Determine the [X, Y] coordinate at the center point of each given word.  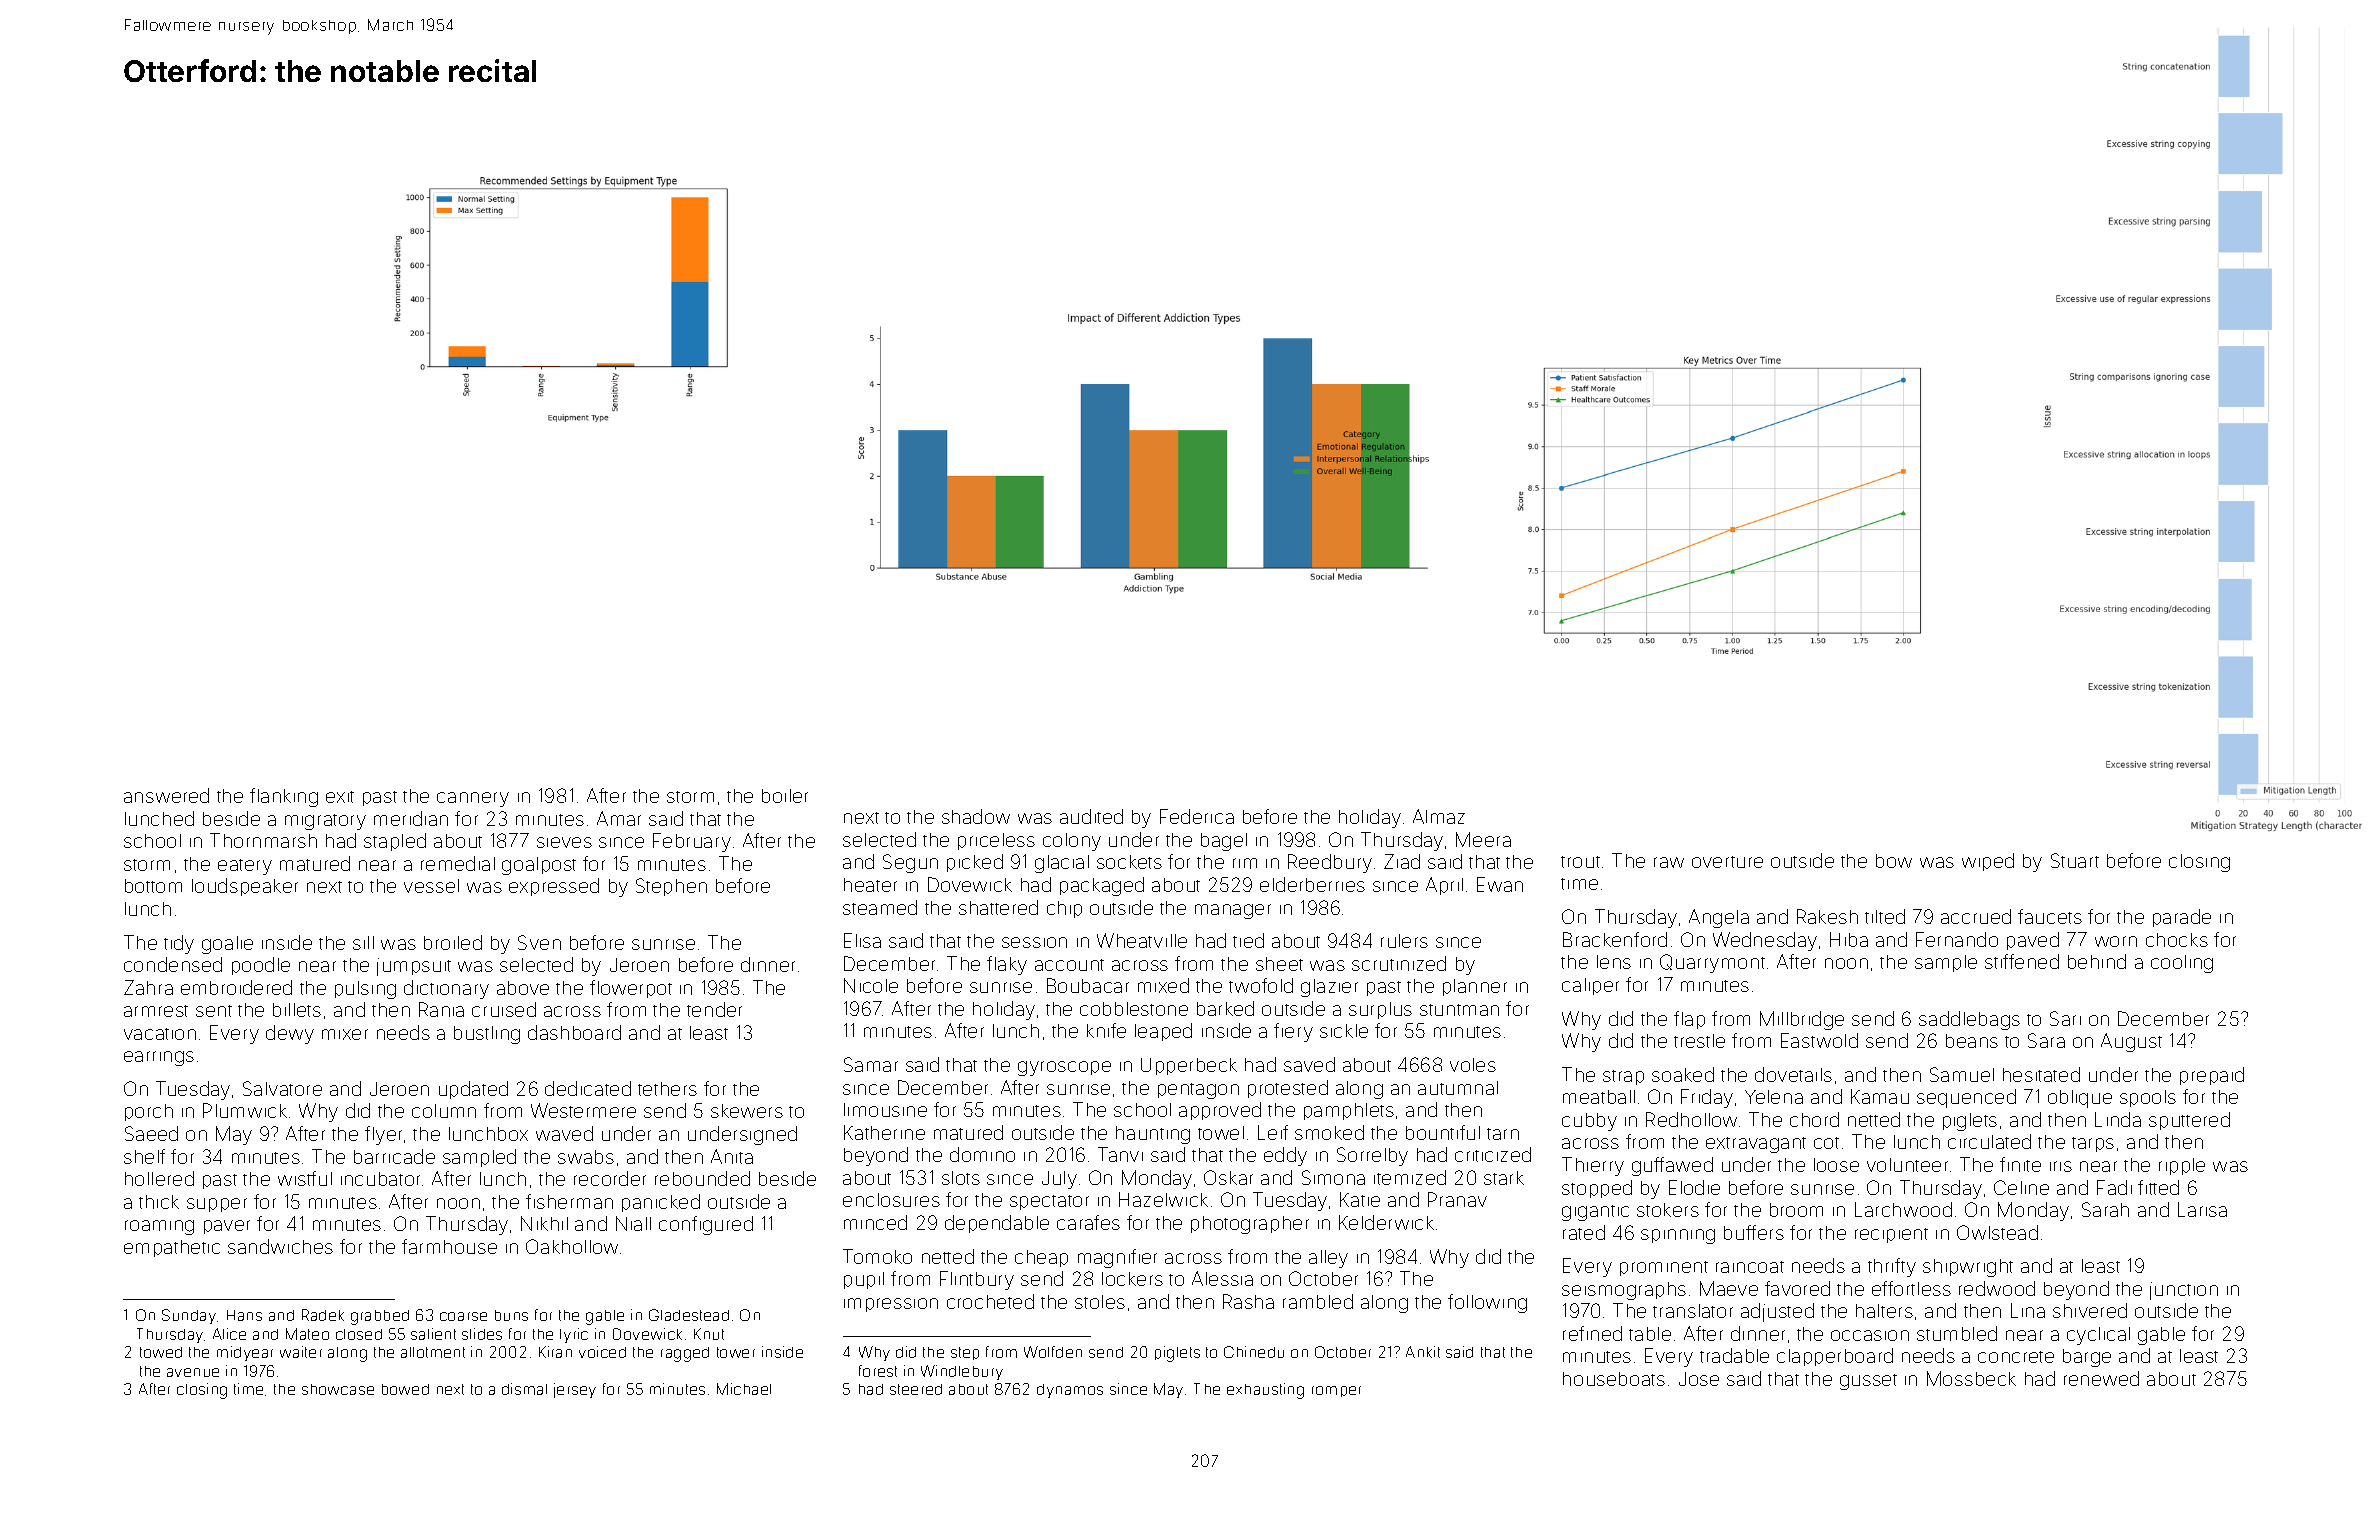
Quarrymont [1712, 963]
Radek [323, 1315]
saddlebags [1969, 1020]
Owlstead [1997, 1232]
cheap [1041, 1258]
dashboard [574, 1032]
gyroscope [1064, 1068]
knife [1106, 1030]
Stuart [2075, 860]
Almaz [1439, 816]
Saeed [151, 1133]
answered [166, 795]
